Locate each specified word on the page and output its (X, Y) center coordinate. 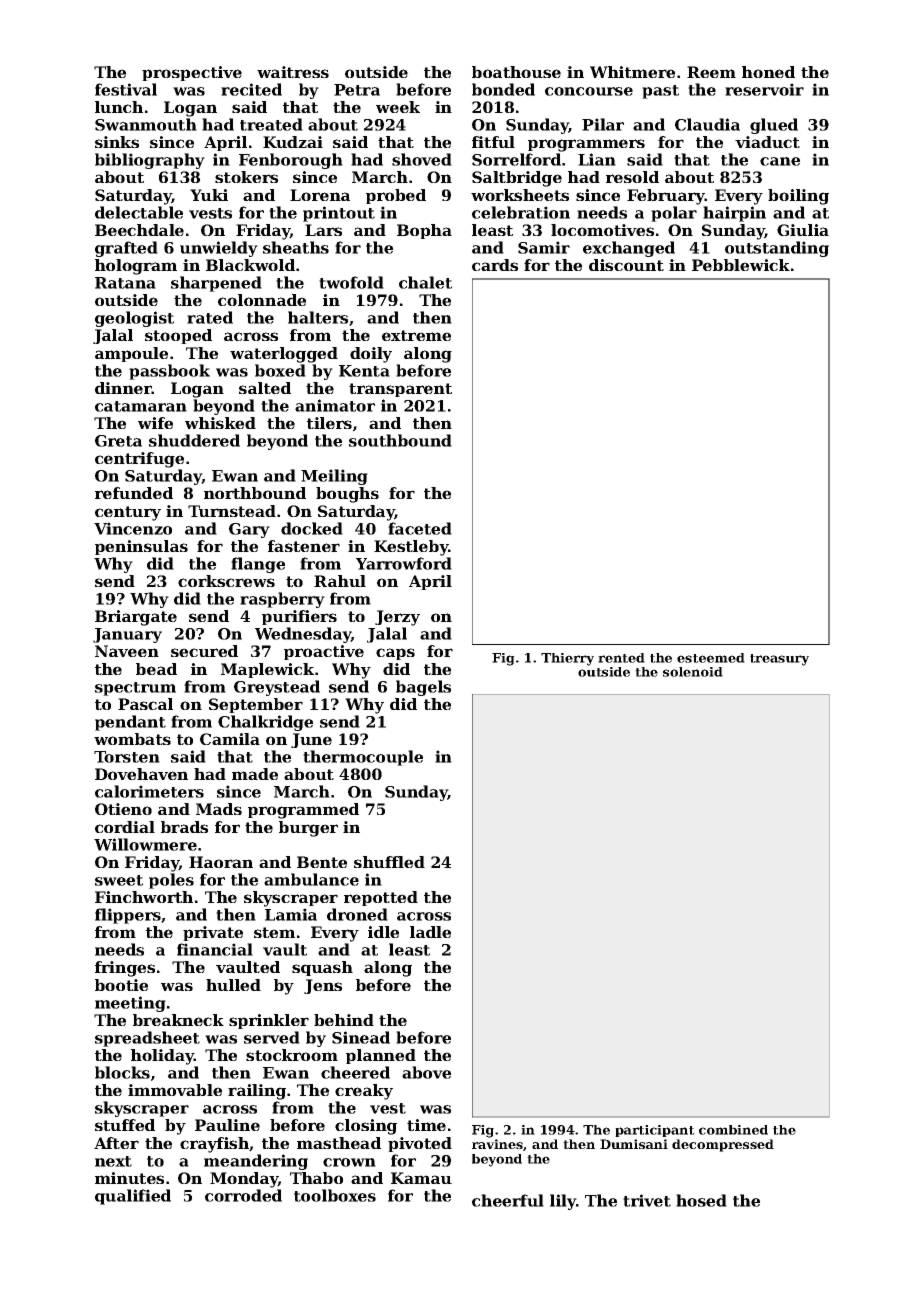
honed (768, 72)
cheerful (508, 1200)
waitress (293, 72)
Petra (357, 90)
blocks (122, 1072)
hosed (701, 1200)
